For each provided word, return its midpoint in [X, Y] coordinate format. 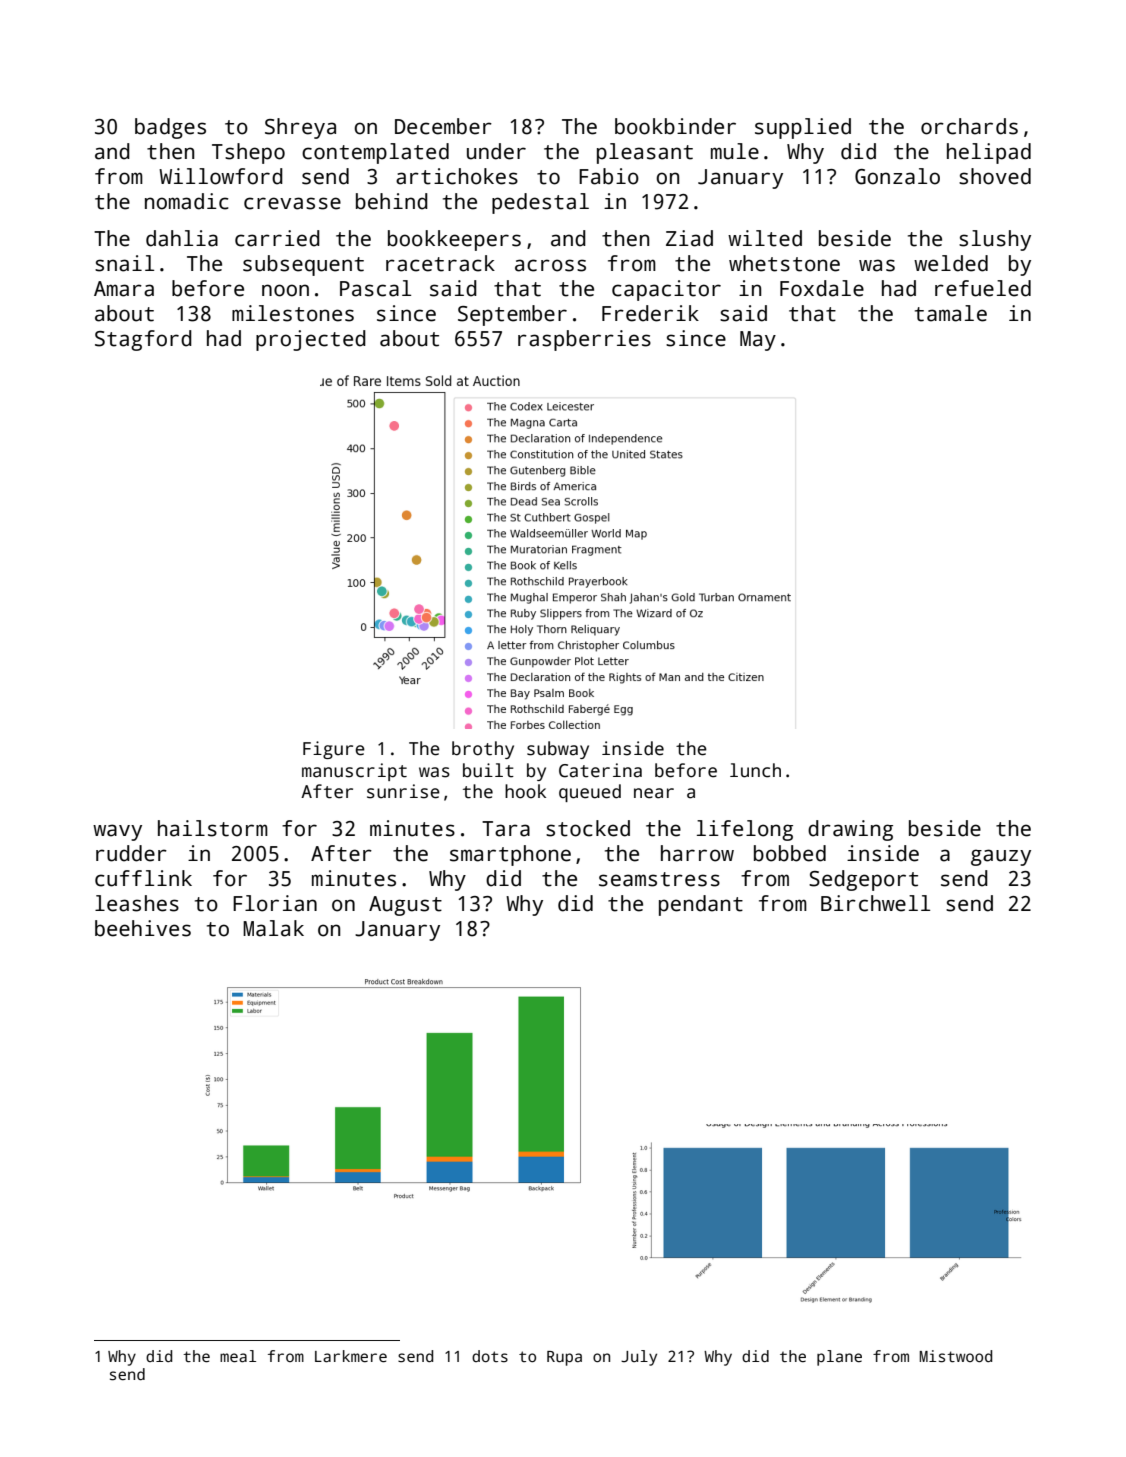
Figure [334, 750]
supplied [803, 128]
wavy [117, 832]
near [654, 793]
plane [839, 1358]
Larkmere [351, 1356]
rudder [131, 853]
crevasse [292, 203]
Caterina [600, 770]
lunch [755, 770]
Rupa [564, 1358]
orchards [969, 126]
